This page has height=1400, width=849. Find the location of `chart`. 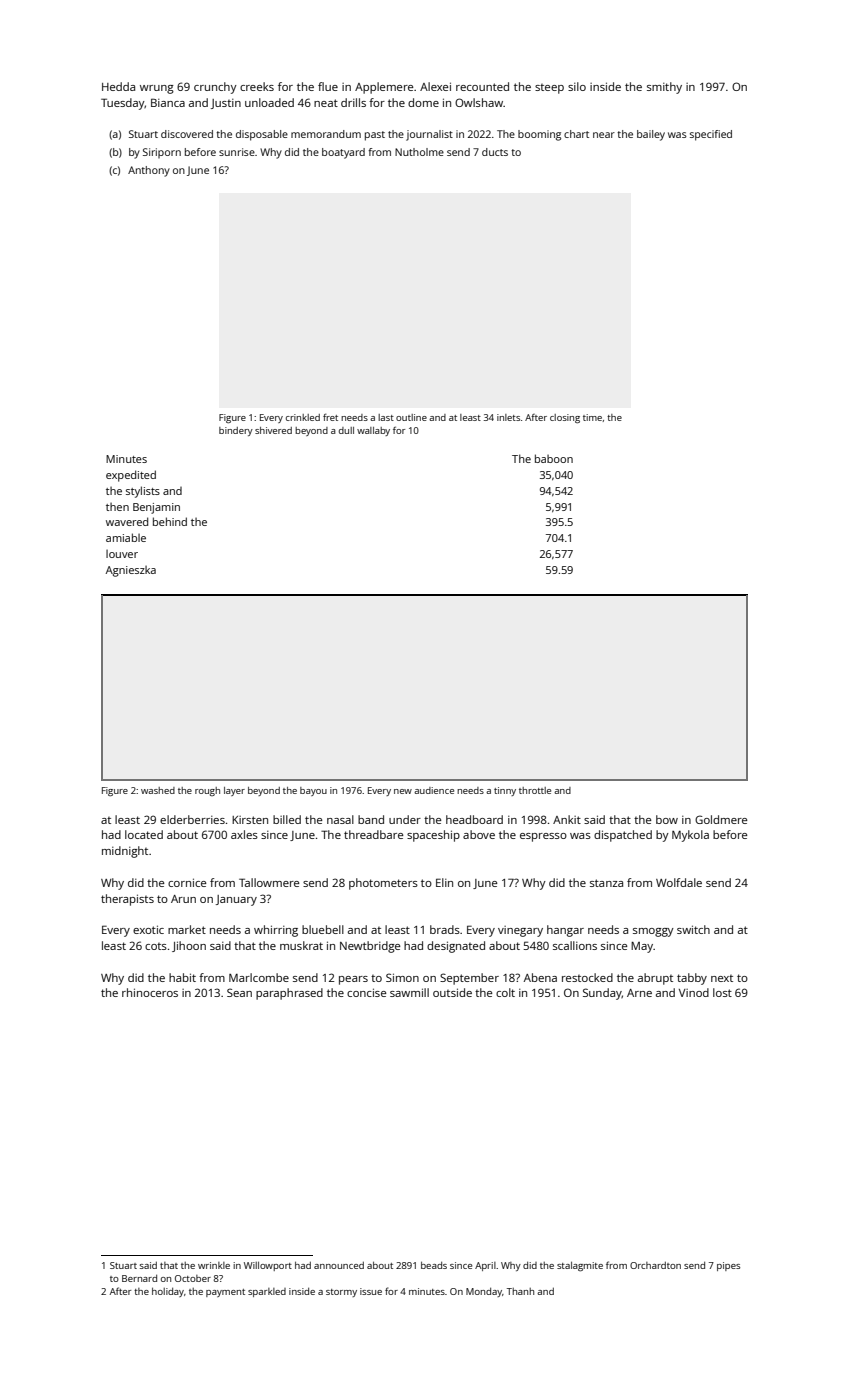

chart is located at coordinates (576, 134).
